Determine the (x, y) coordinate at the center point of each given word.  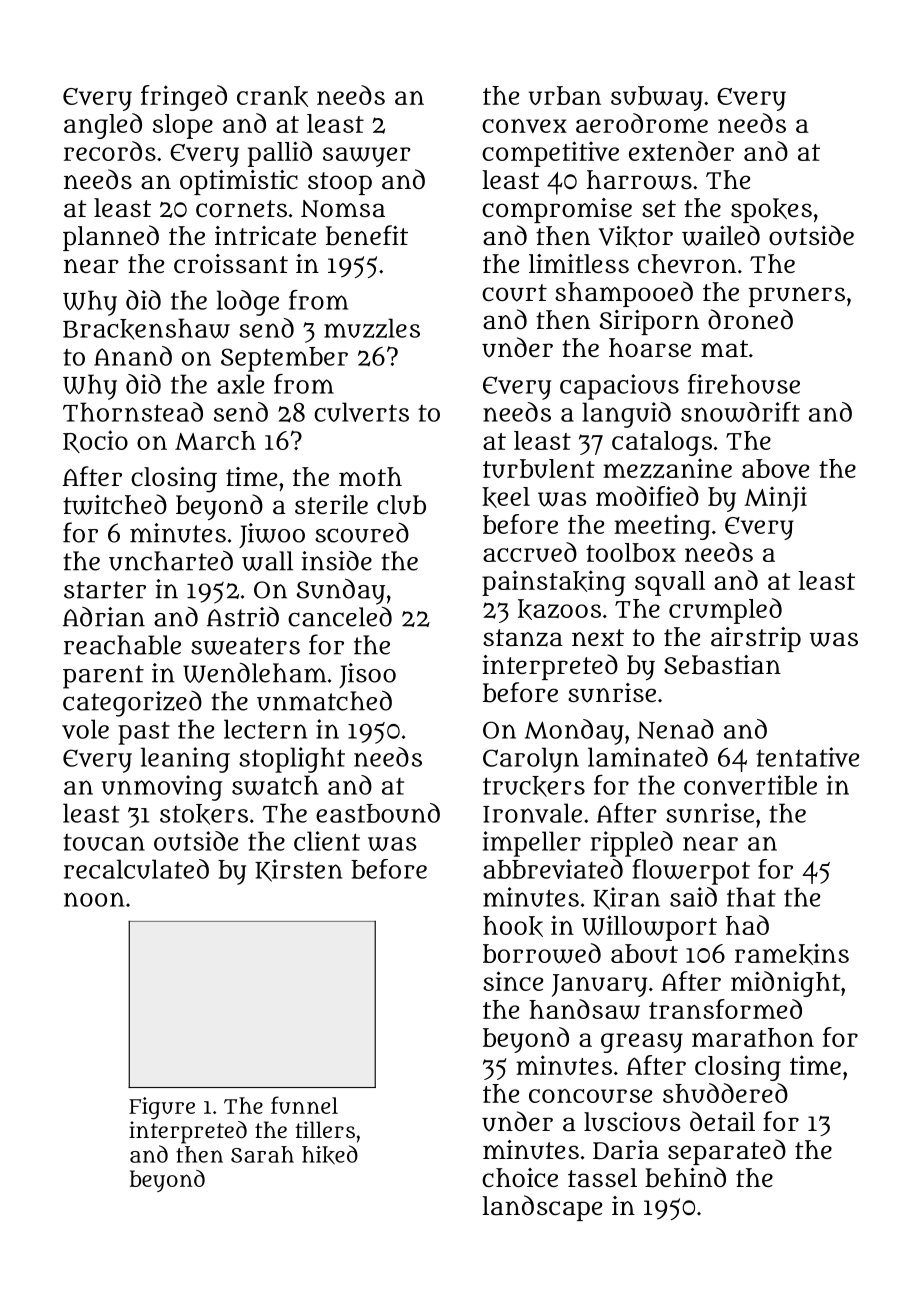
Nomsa (343, 209)
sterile (331, 504)
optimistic (239, 182)
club (401, 505)
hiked (330, 1155)
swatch (275, 785)
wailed (721, 235)
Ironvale (532, 813)
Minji (775, 499)
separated (727, 1152)
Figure (162, 1108)
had (747, 925)
